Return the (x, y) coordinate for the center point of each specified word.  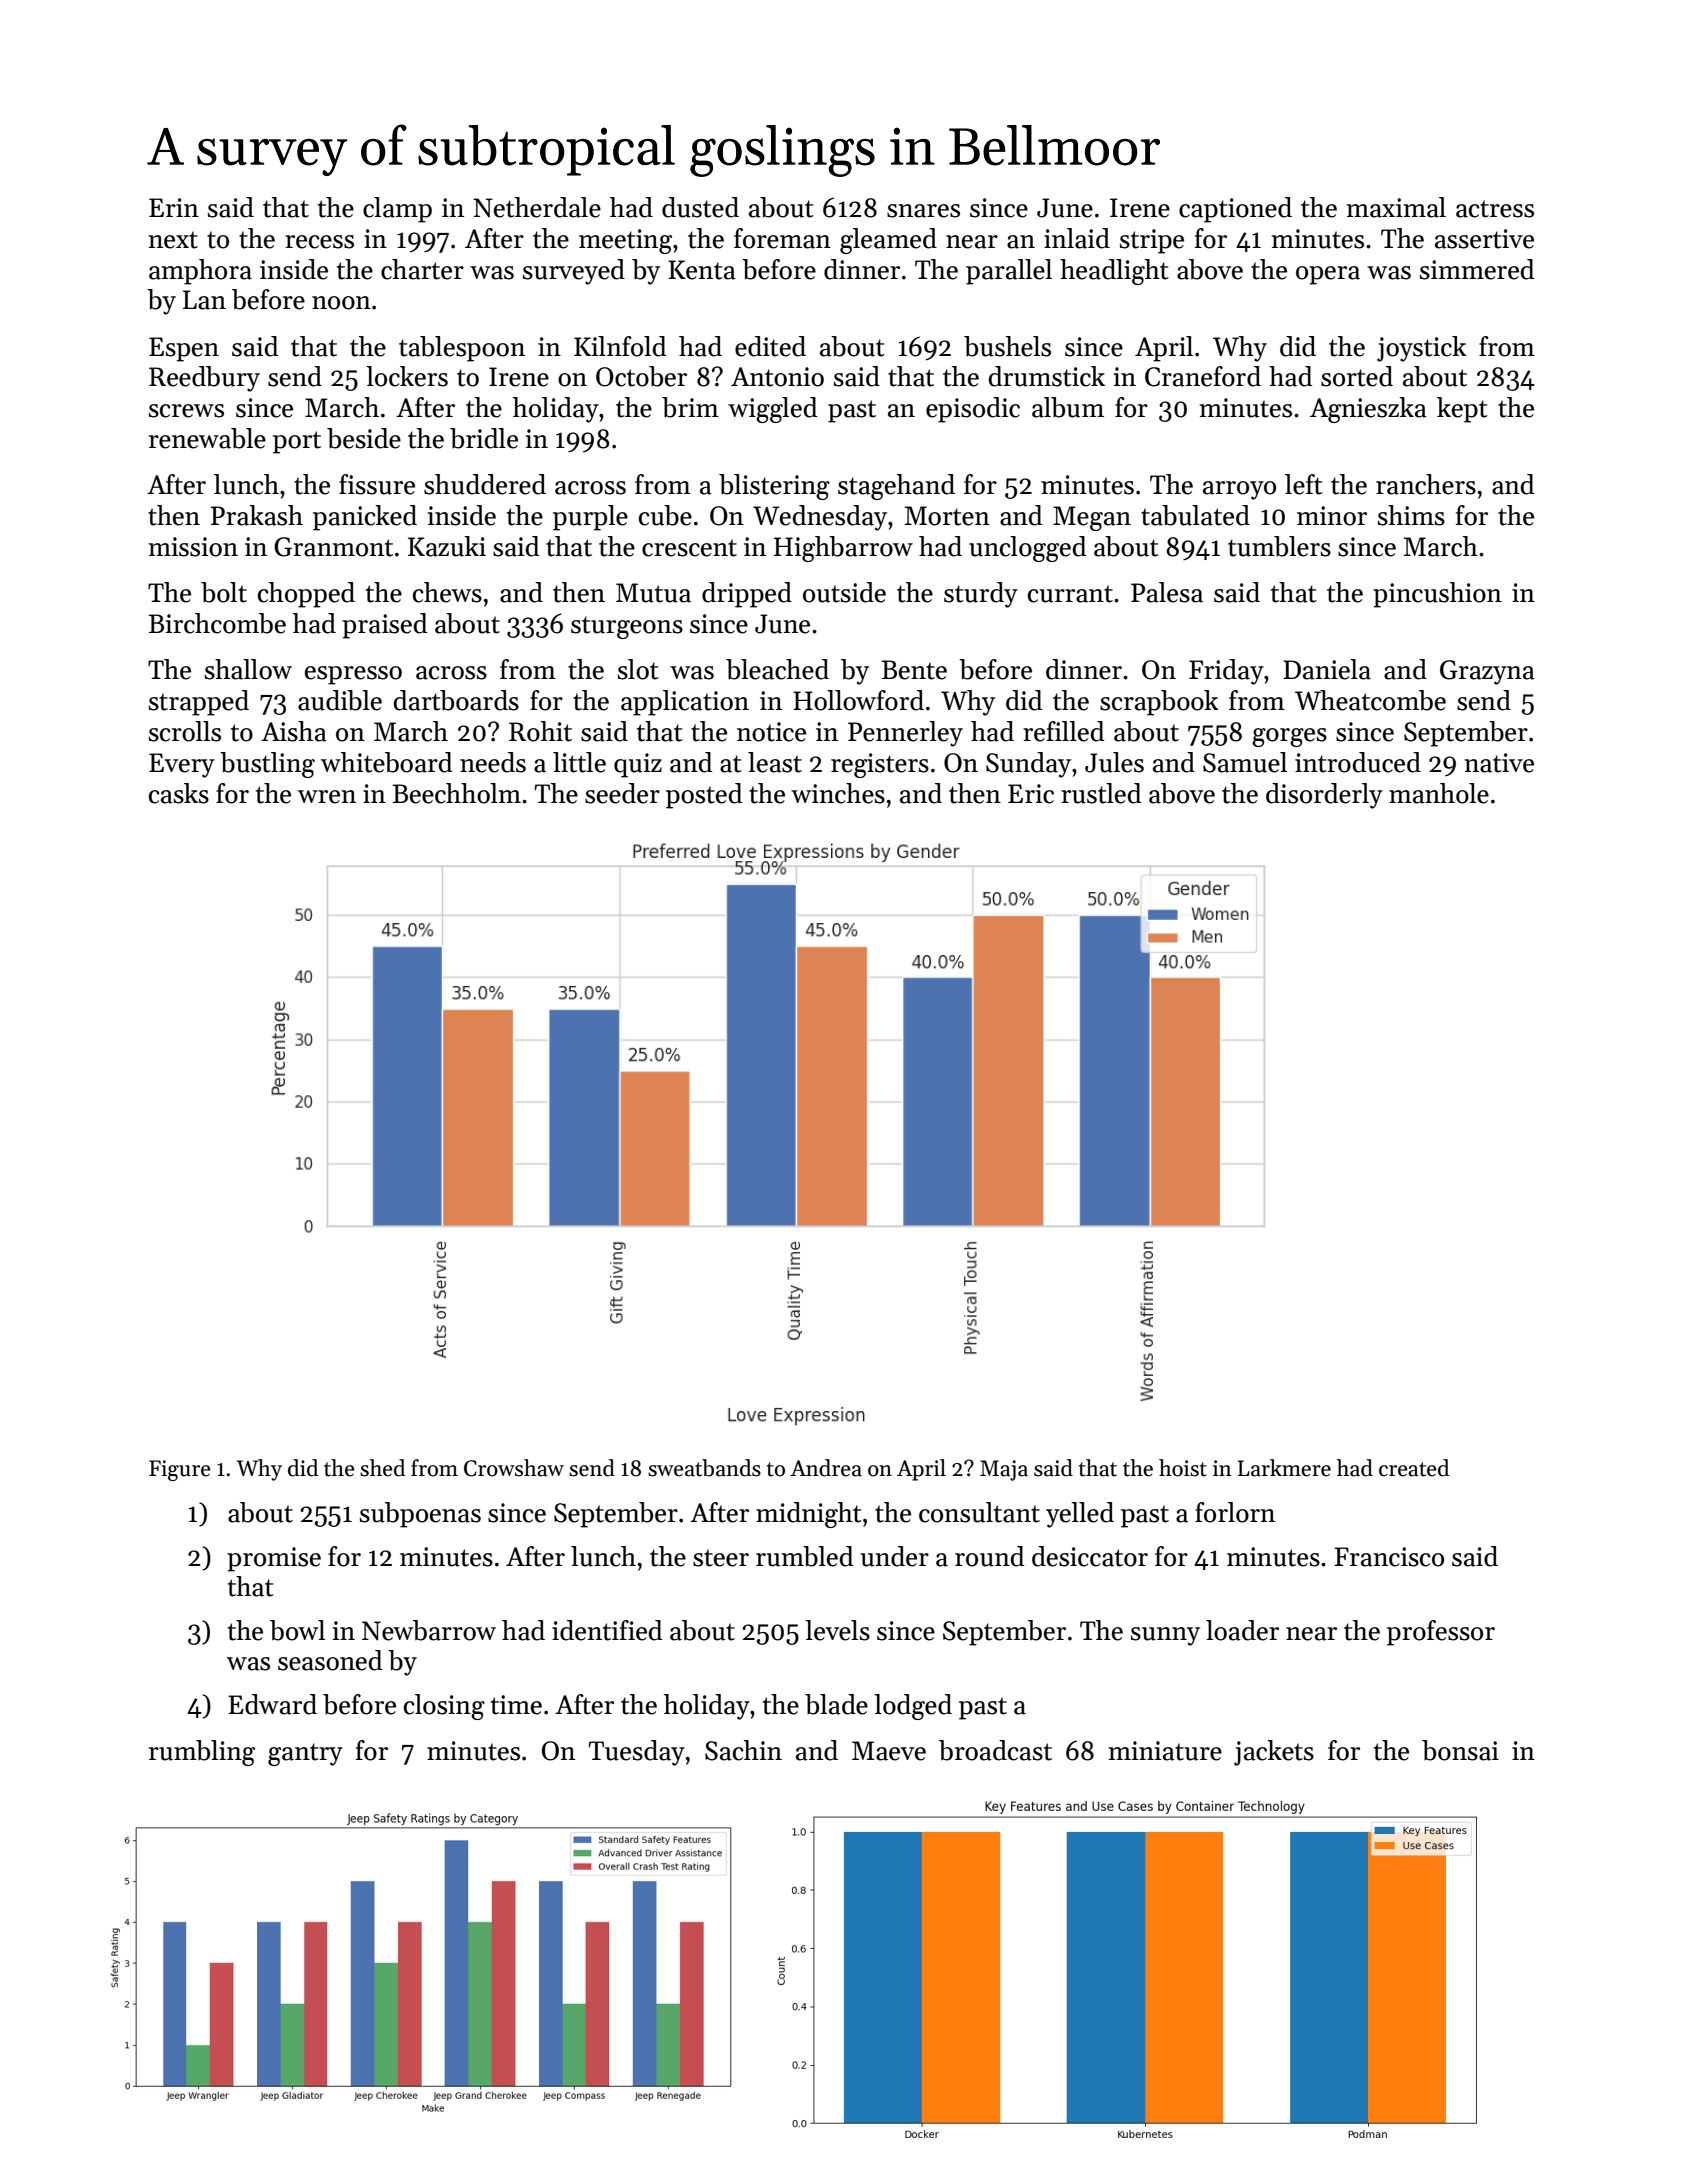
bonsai (1460, 1750)
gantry (305, 1754)
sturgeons (627, 627)
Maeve (889, 1751)
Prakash (257, 515)
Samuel (1245, 762)
